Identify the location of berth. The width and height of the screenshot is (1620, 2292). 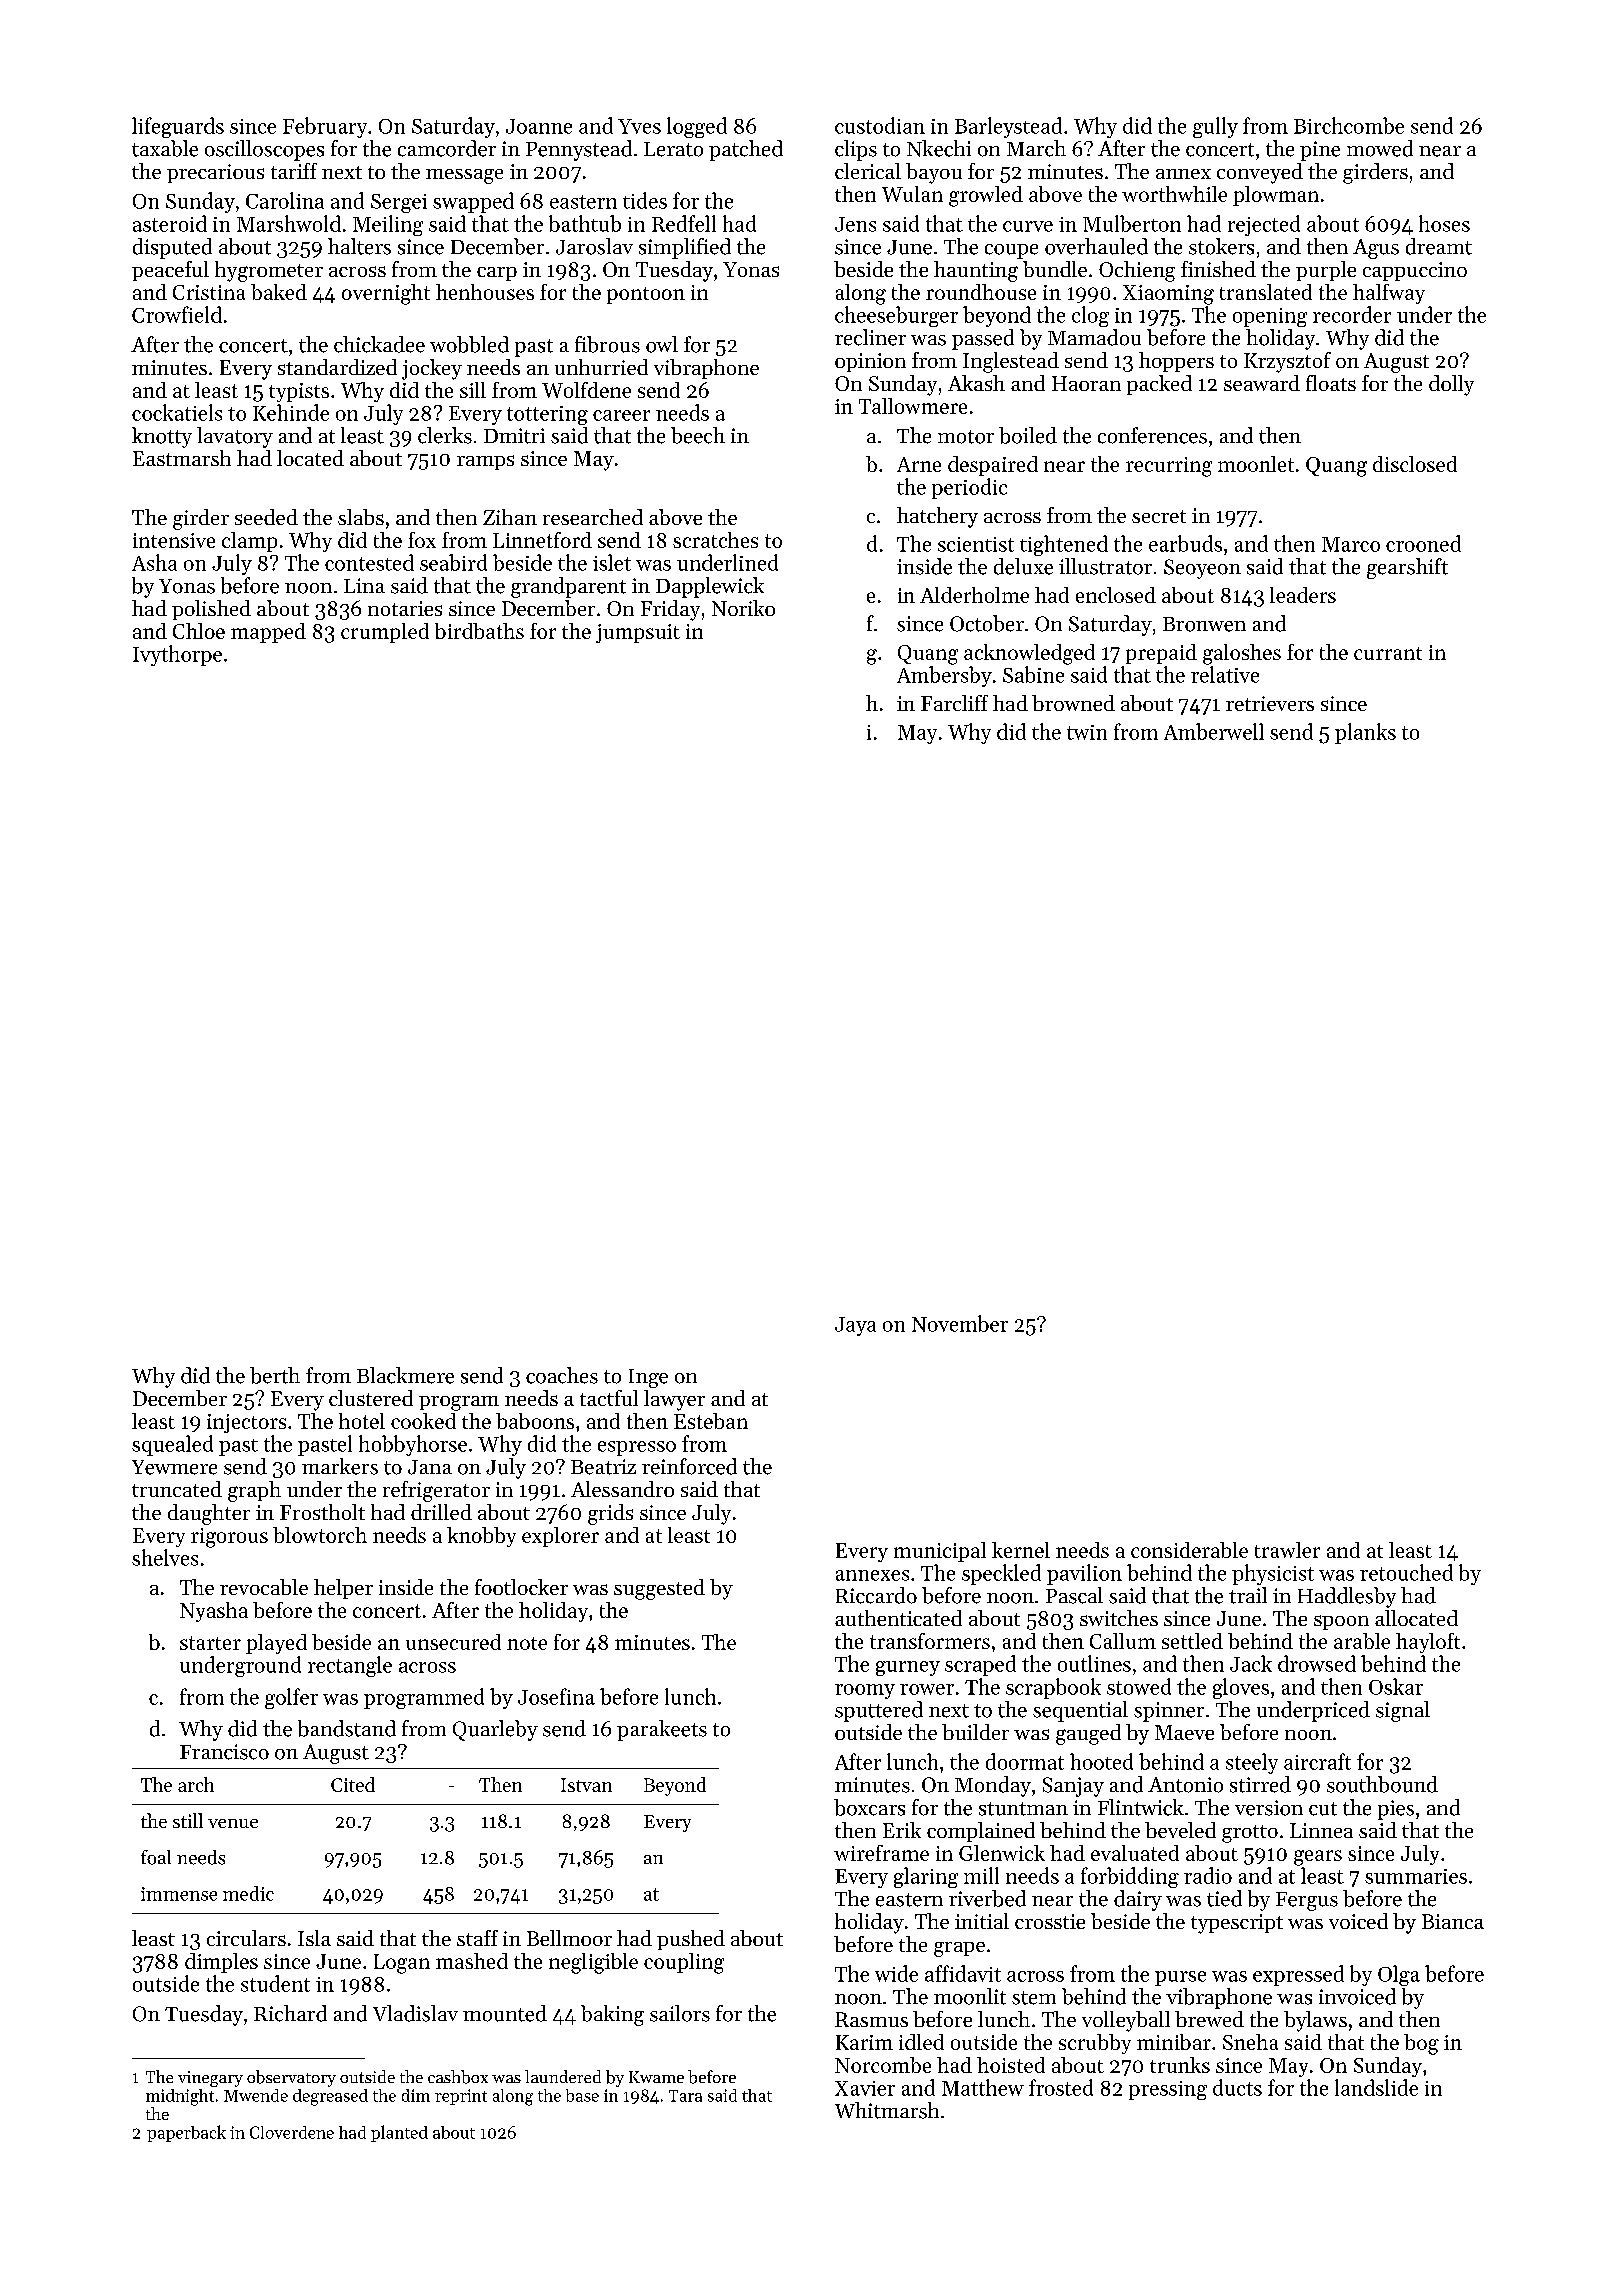
(275, 1375).
